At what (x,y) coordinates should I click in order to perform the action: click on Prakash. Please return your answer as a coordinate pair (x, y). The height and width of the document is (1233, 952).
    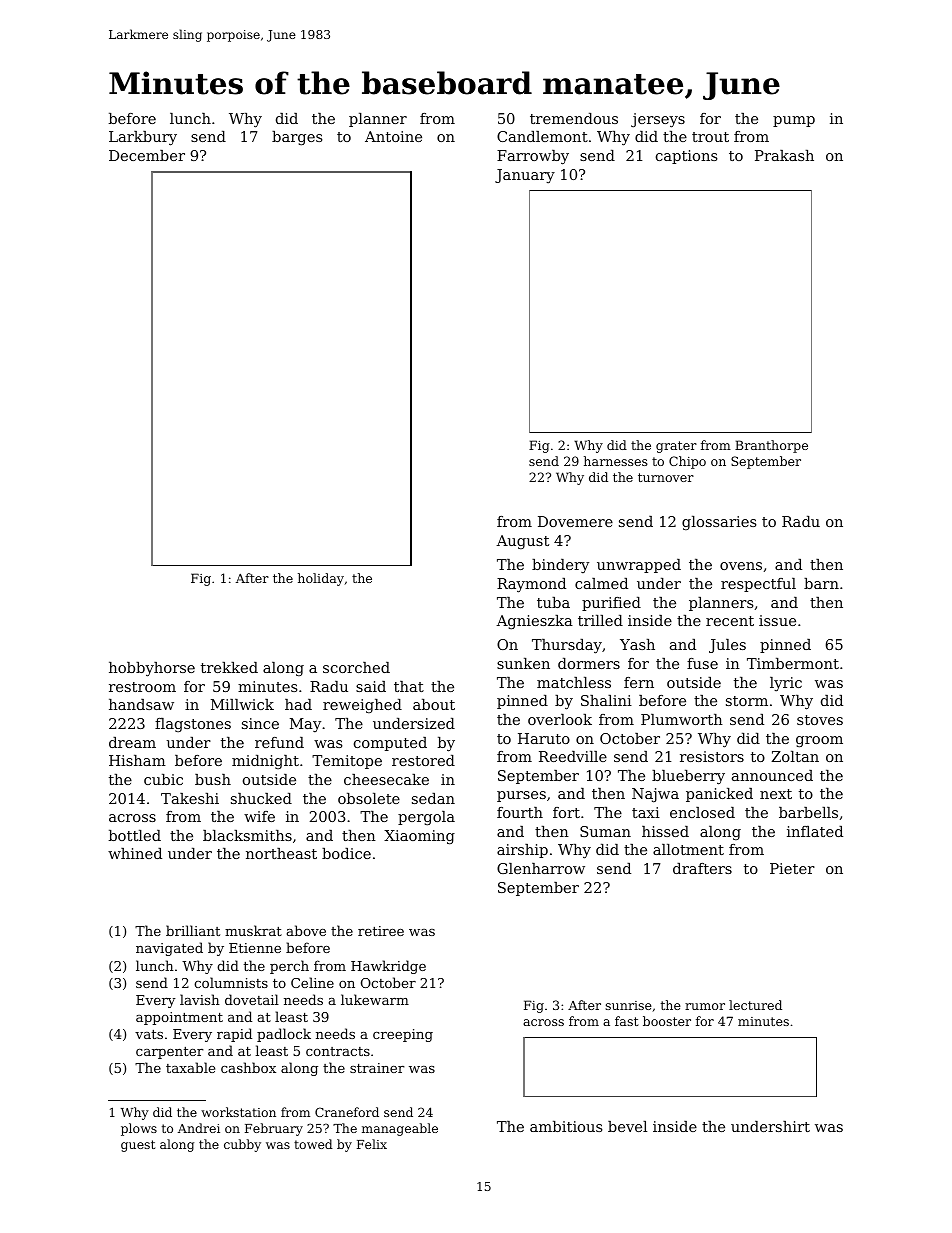
    Looking at the image, I should click on (784, 155).
